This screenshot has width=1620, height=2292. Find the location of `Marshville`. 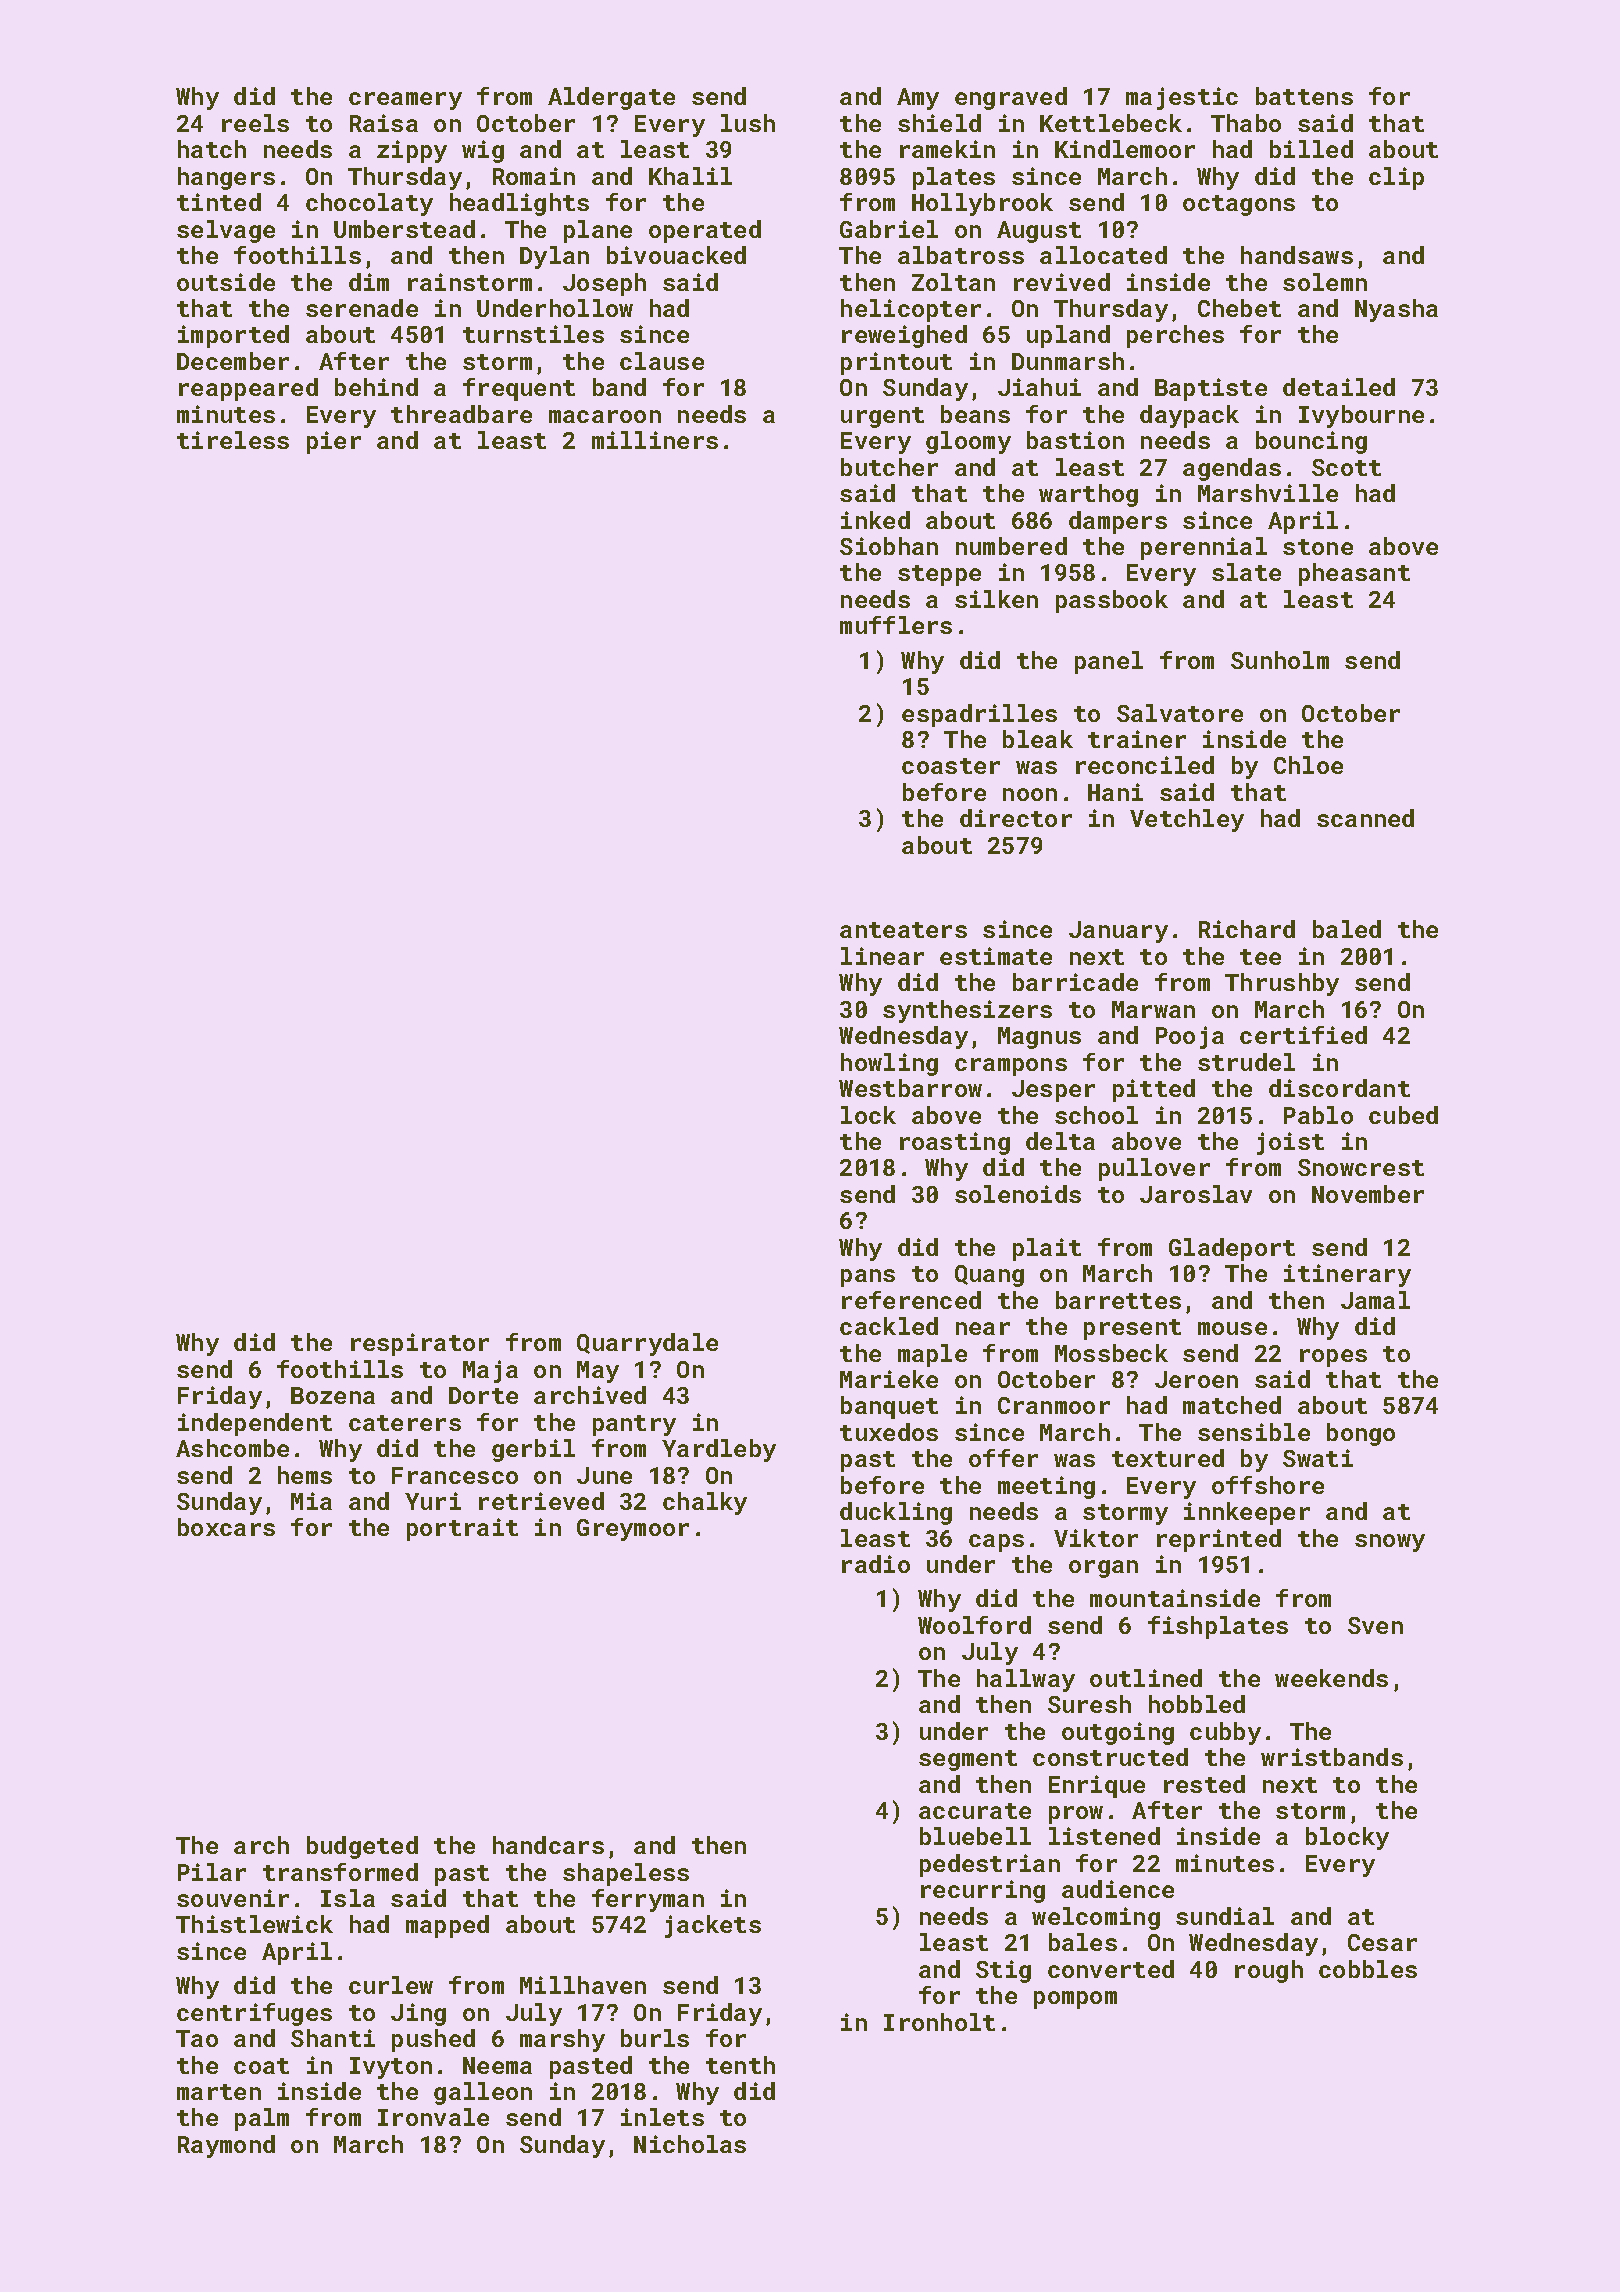

Marshville is located at coordinates (1268, 493).
